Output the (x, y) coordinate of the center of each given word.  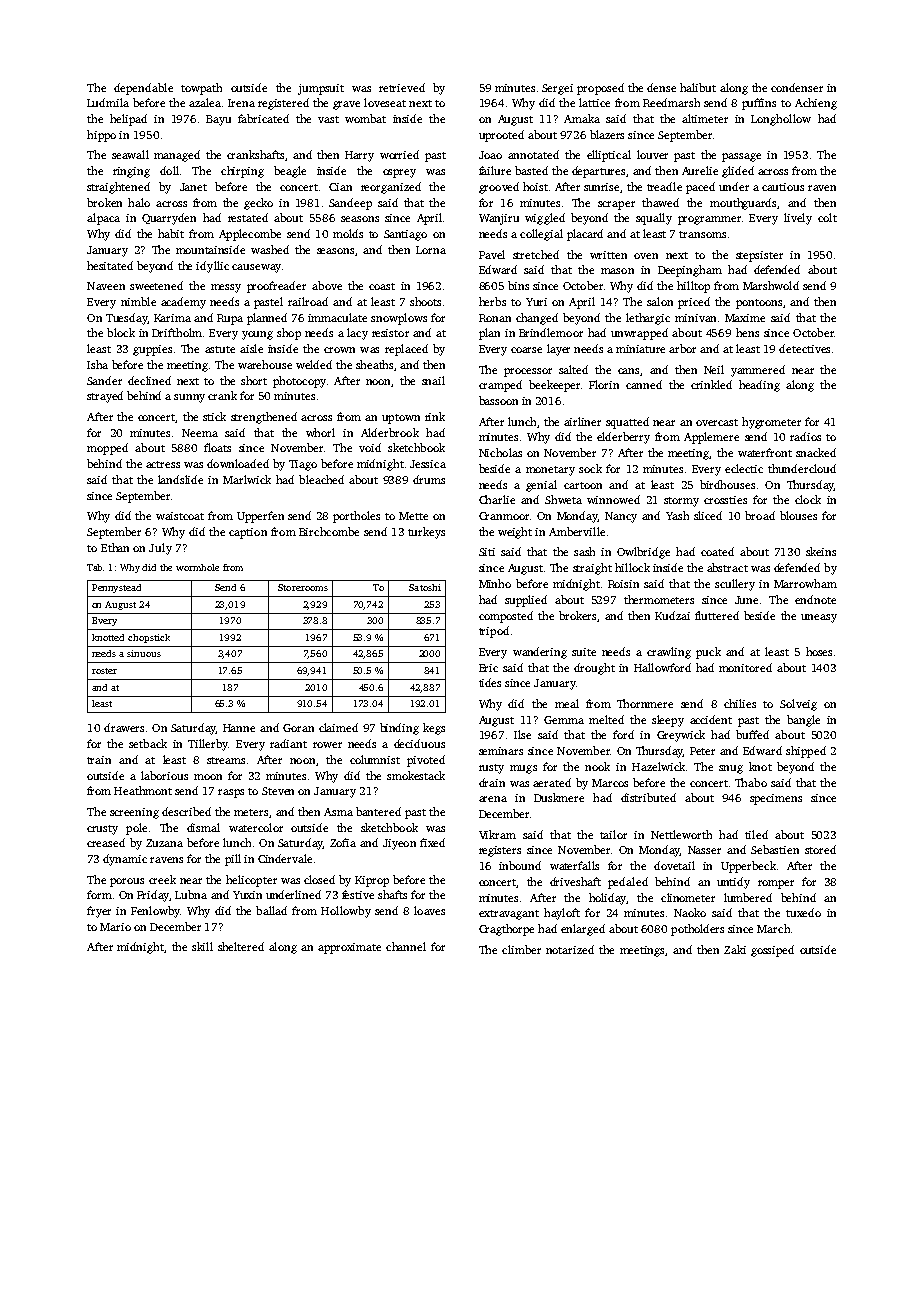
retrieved (402, 87)
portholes (356, 517)
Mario (115, 927)
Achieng (816, 104)
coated (717, 551)
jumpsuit (321, 89)
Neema (200, 433)
